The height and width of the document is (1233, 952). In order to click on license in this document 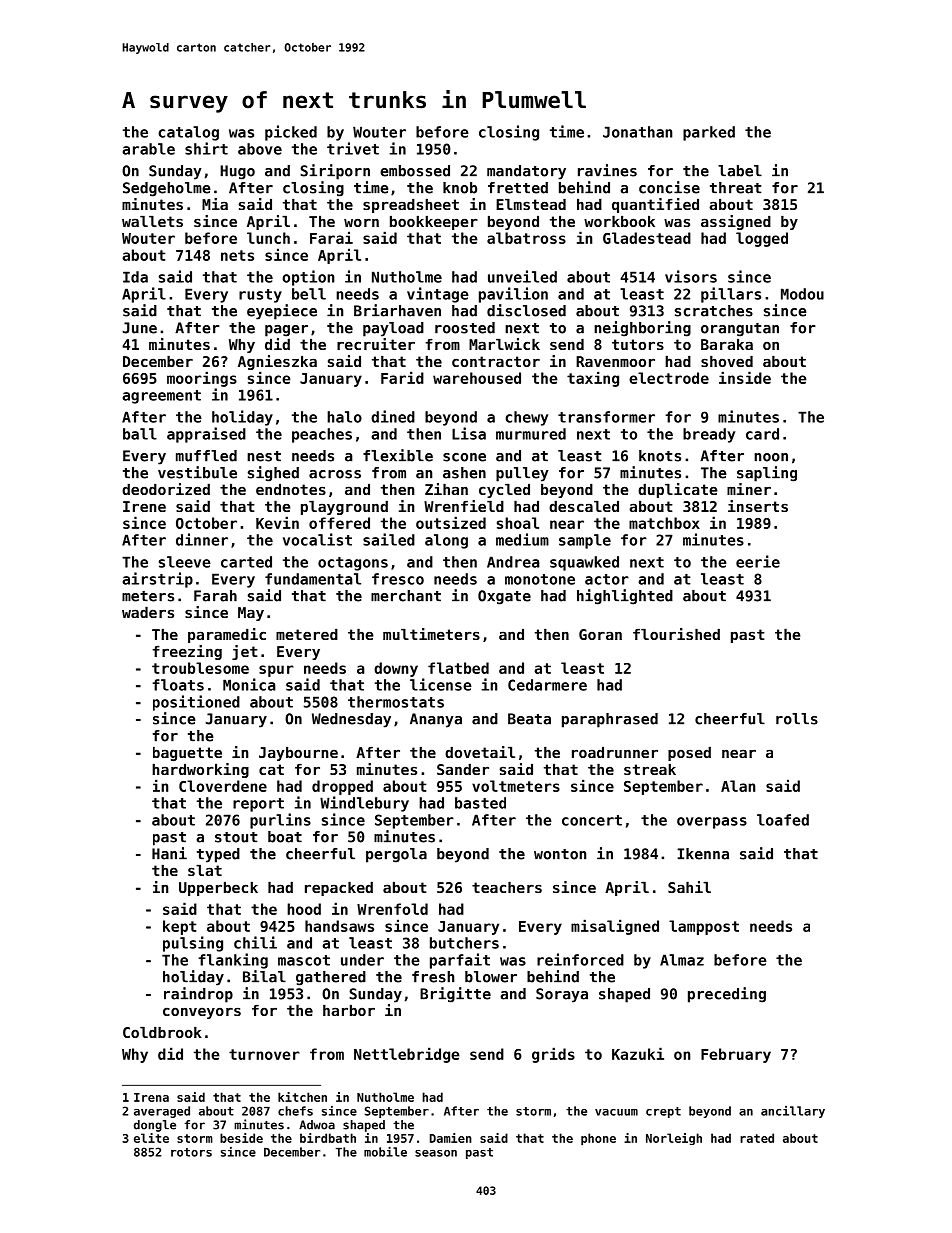, I will do `click(441, 684)`.
